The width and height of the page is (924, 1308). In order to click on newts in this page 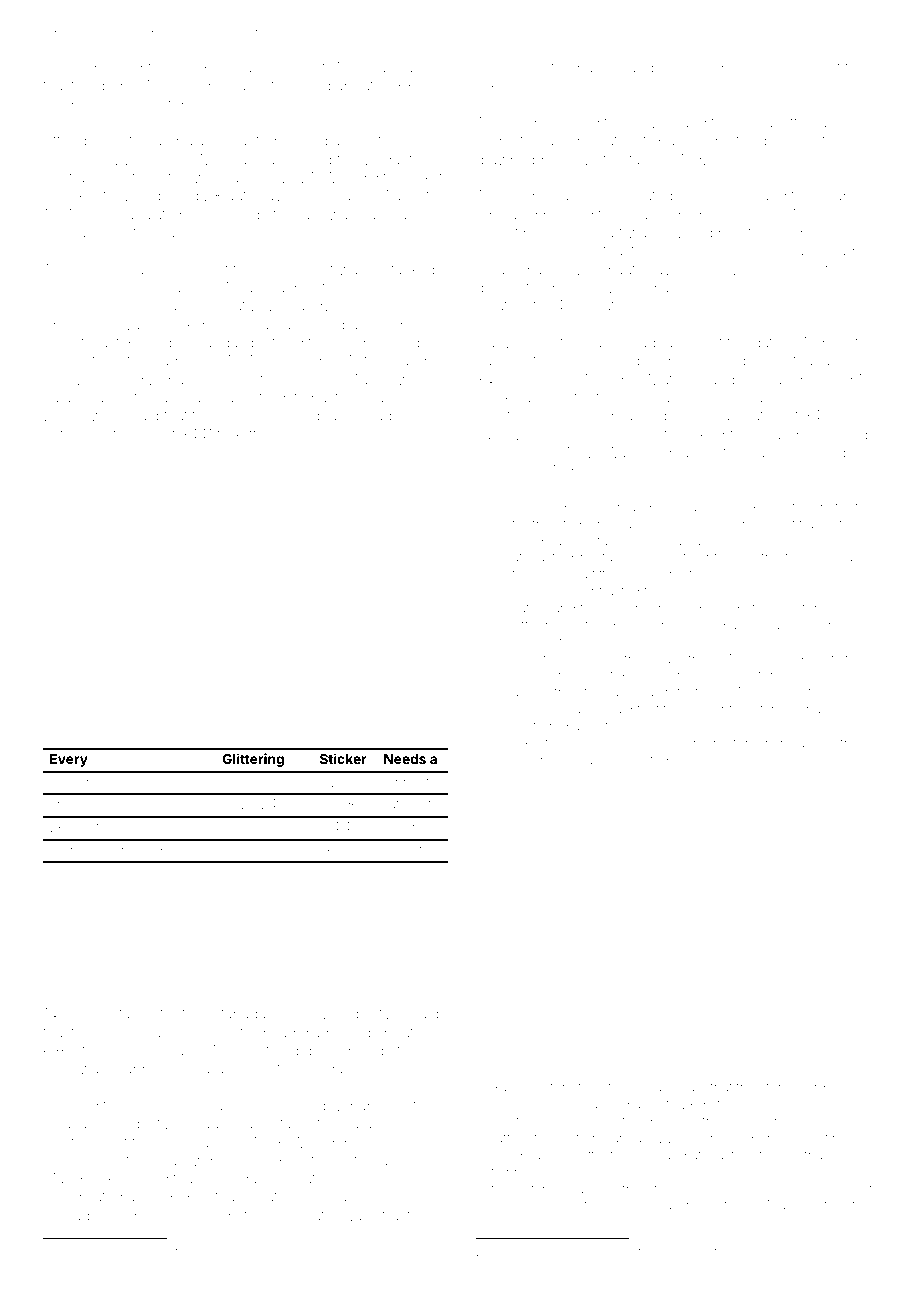, I will do `click(87, 827)`.
